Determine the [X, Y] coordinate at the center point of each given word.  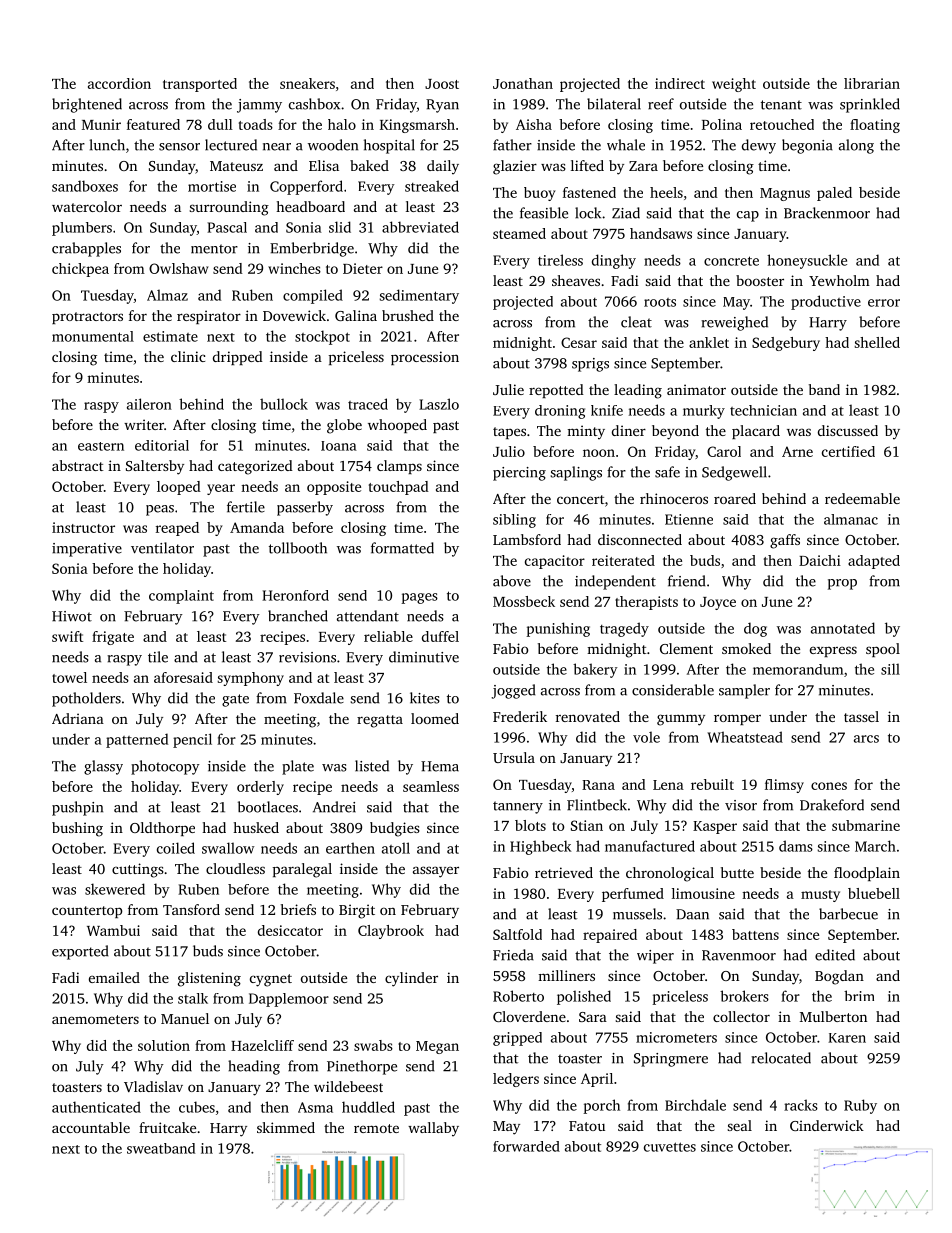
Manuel [185, 1018]
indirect [680, 83]
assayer [436, 872]
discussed [848, 430]
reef [661, 104]
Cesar [579, 342]
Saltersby [155, 467]
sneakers [307, 83]
